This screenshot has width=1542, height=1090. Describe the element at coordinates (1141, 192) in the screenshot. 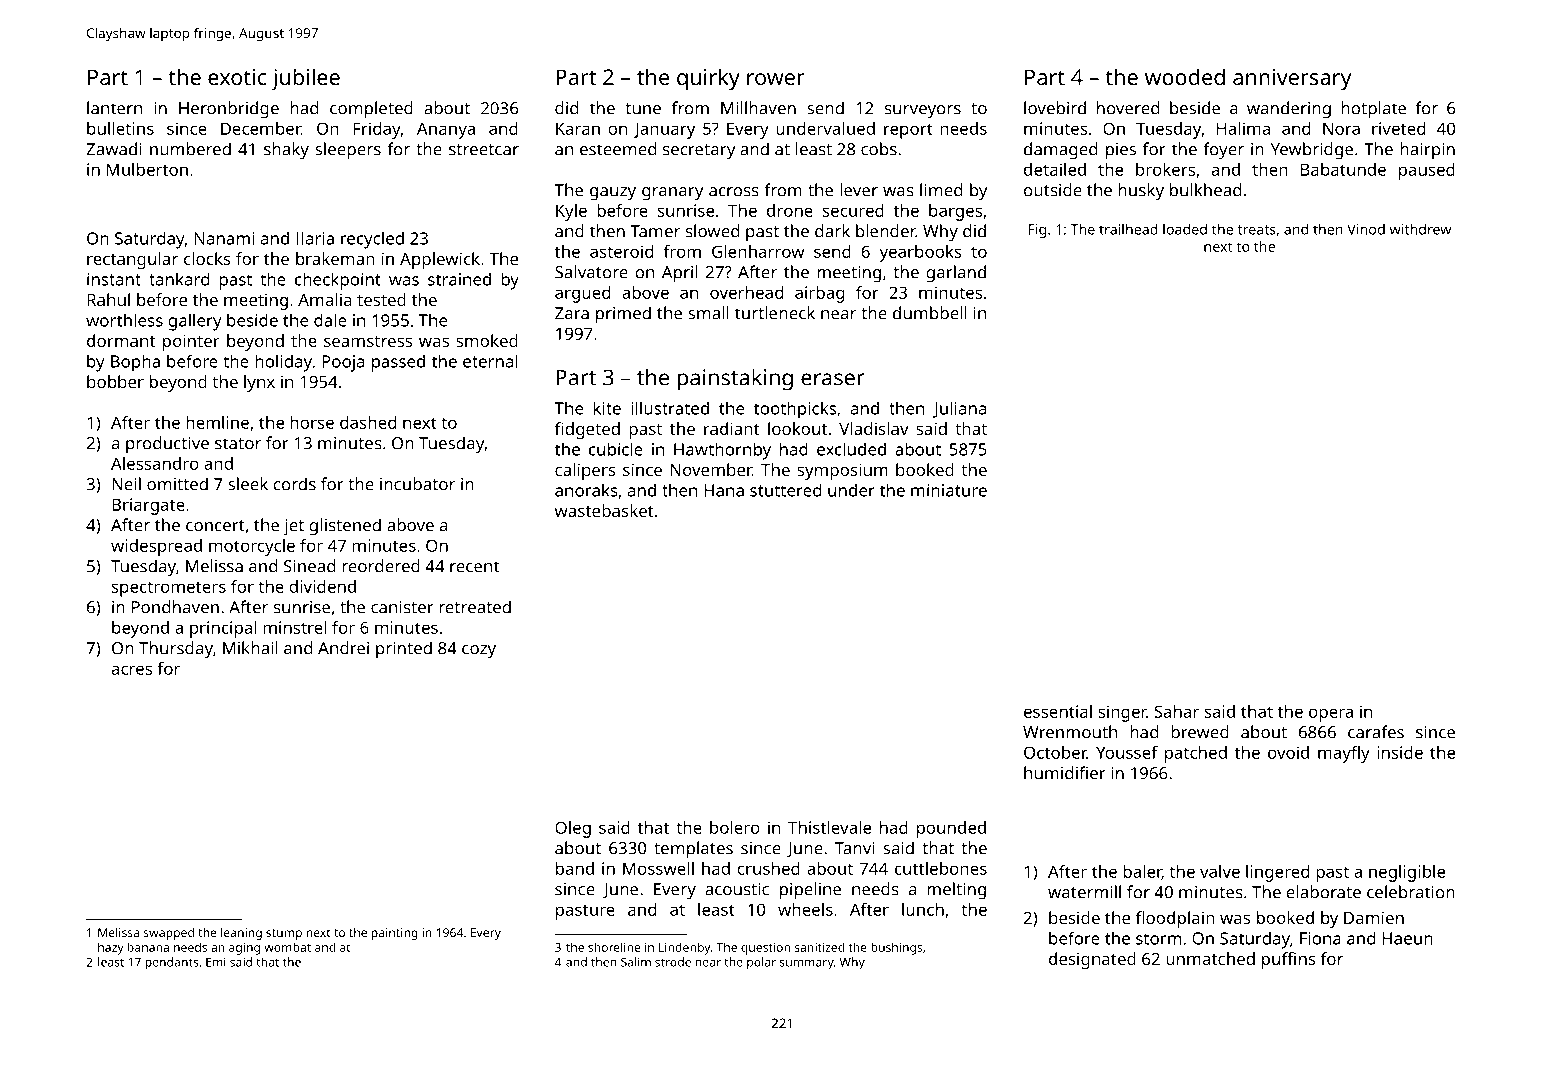

I see `husky` at that location.
